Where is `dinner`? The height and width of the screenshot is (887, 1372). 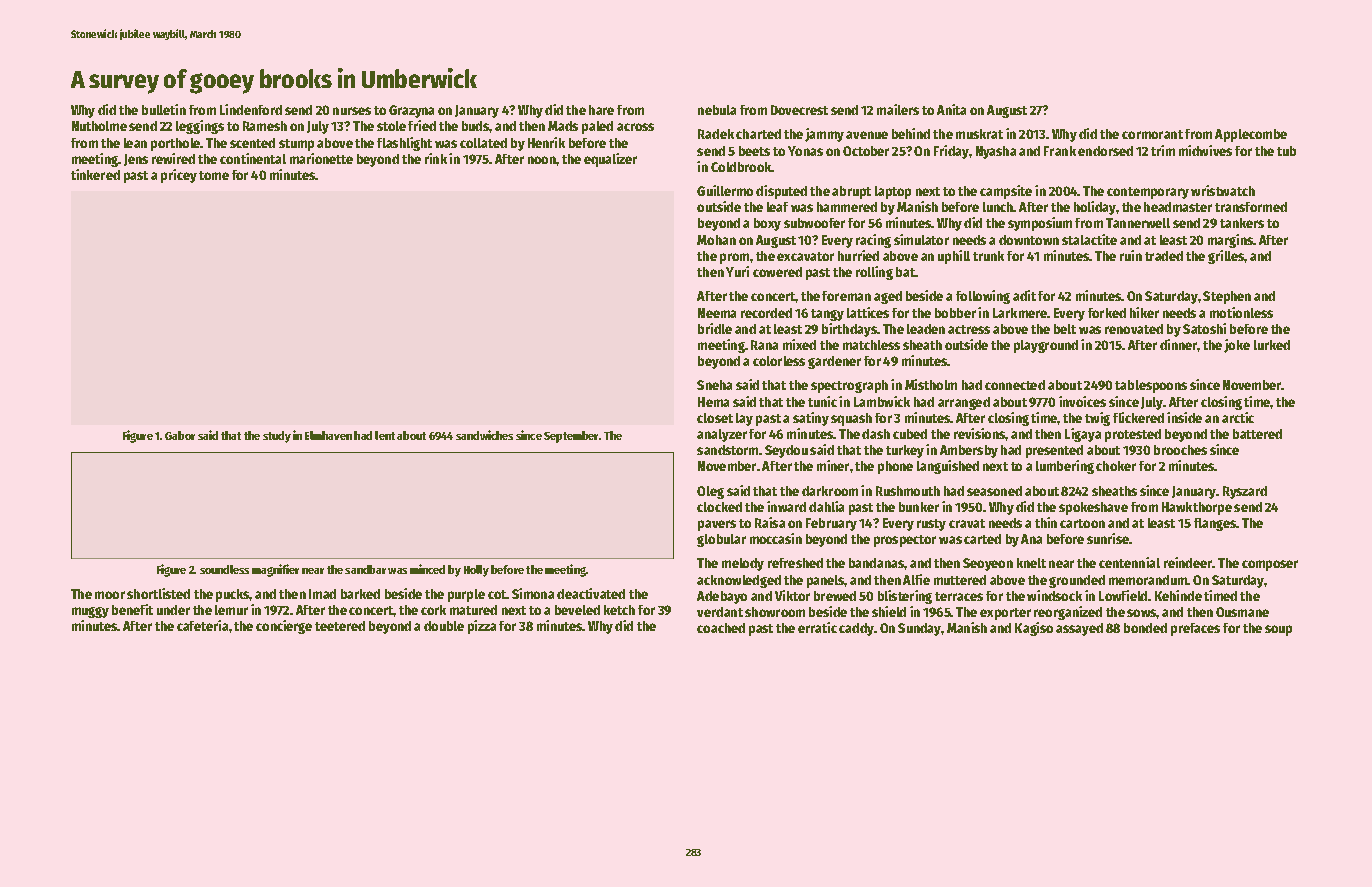
dinner is located at coordinates (1179, 344).
